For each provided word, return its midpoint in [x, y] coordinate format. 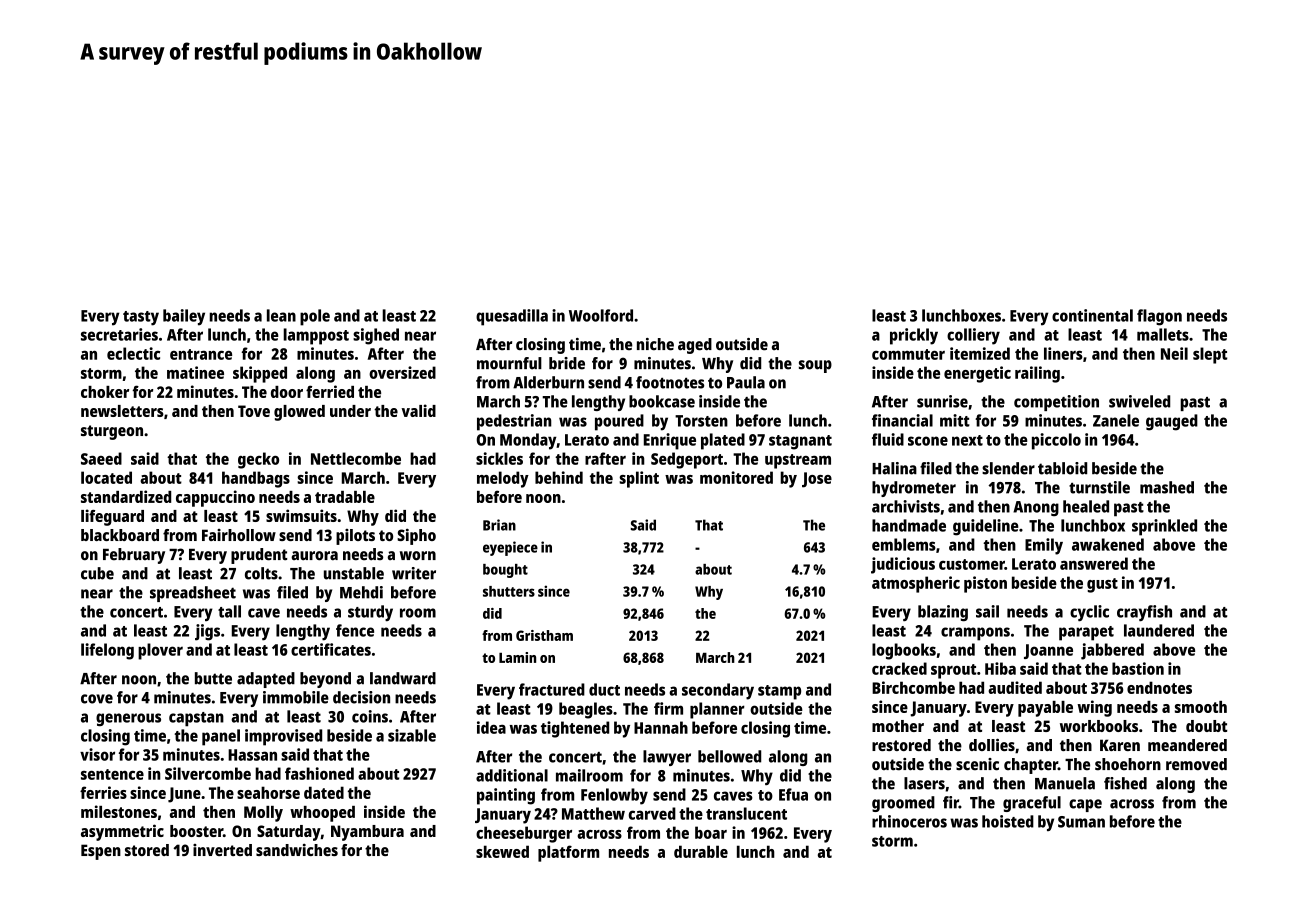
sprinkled [1164, 527]
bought [505, 571]
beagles [586, 710]
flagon [1159, 317]
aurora [314, 556]
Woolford [601, 315]
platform [568, 853]
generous [128, 719]
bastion [1138, 668]
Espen [101, 852]
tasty [141, 318]
